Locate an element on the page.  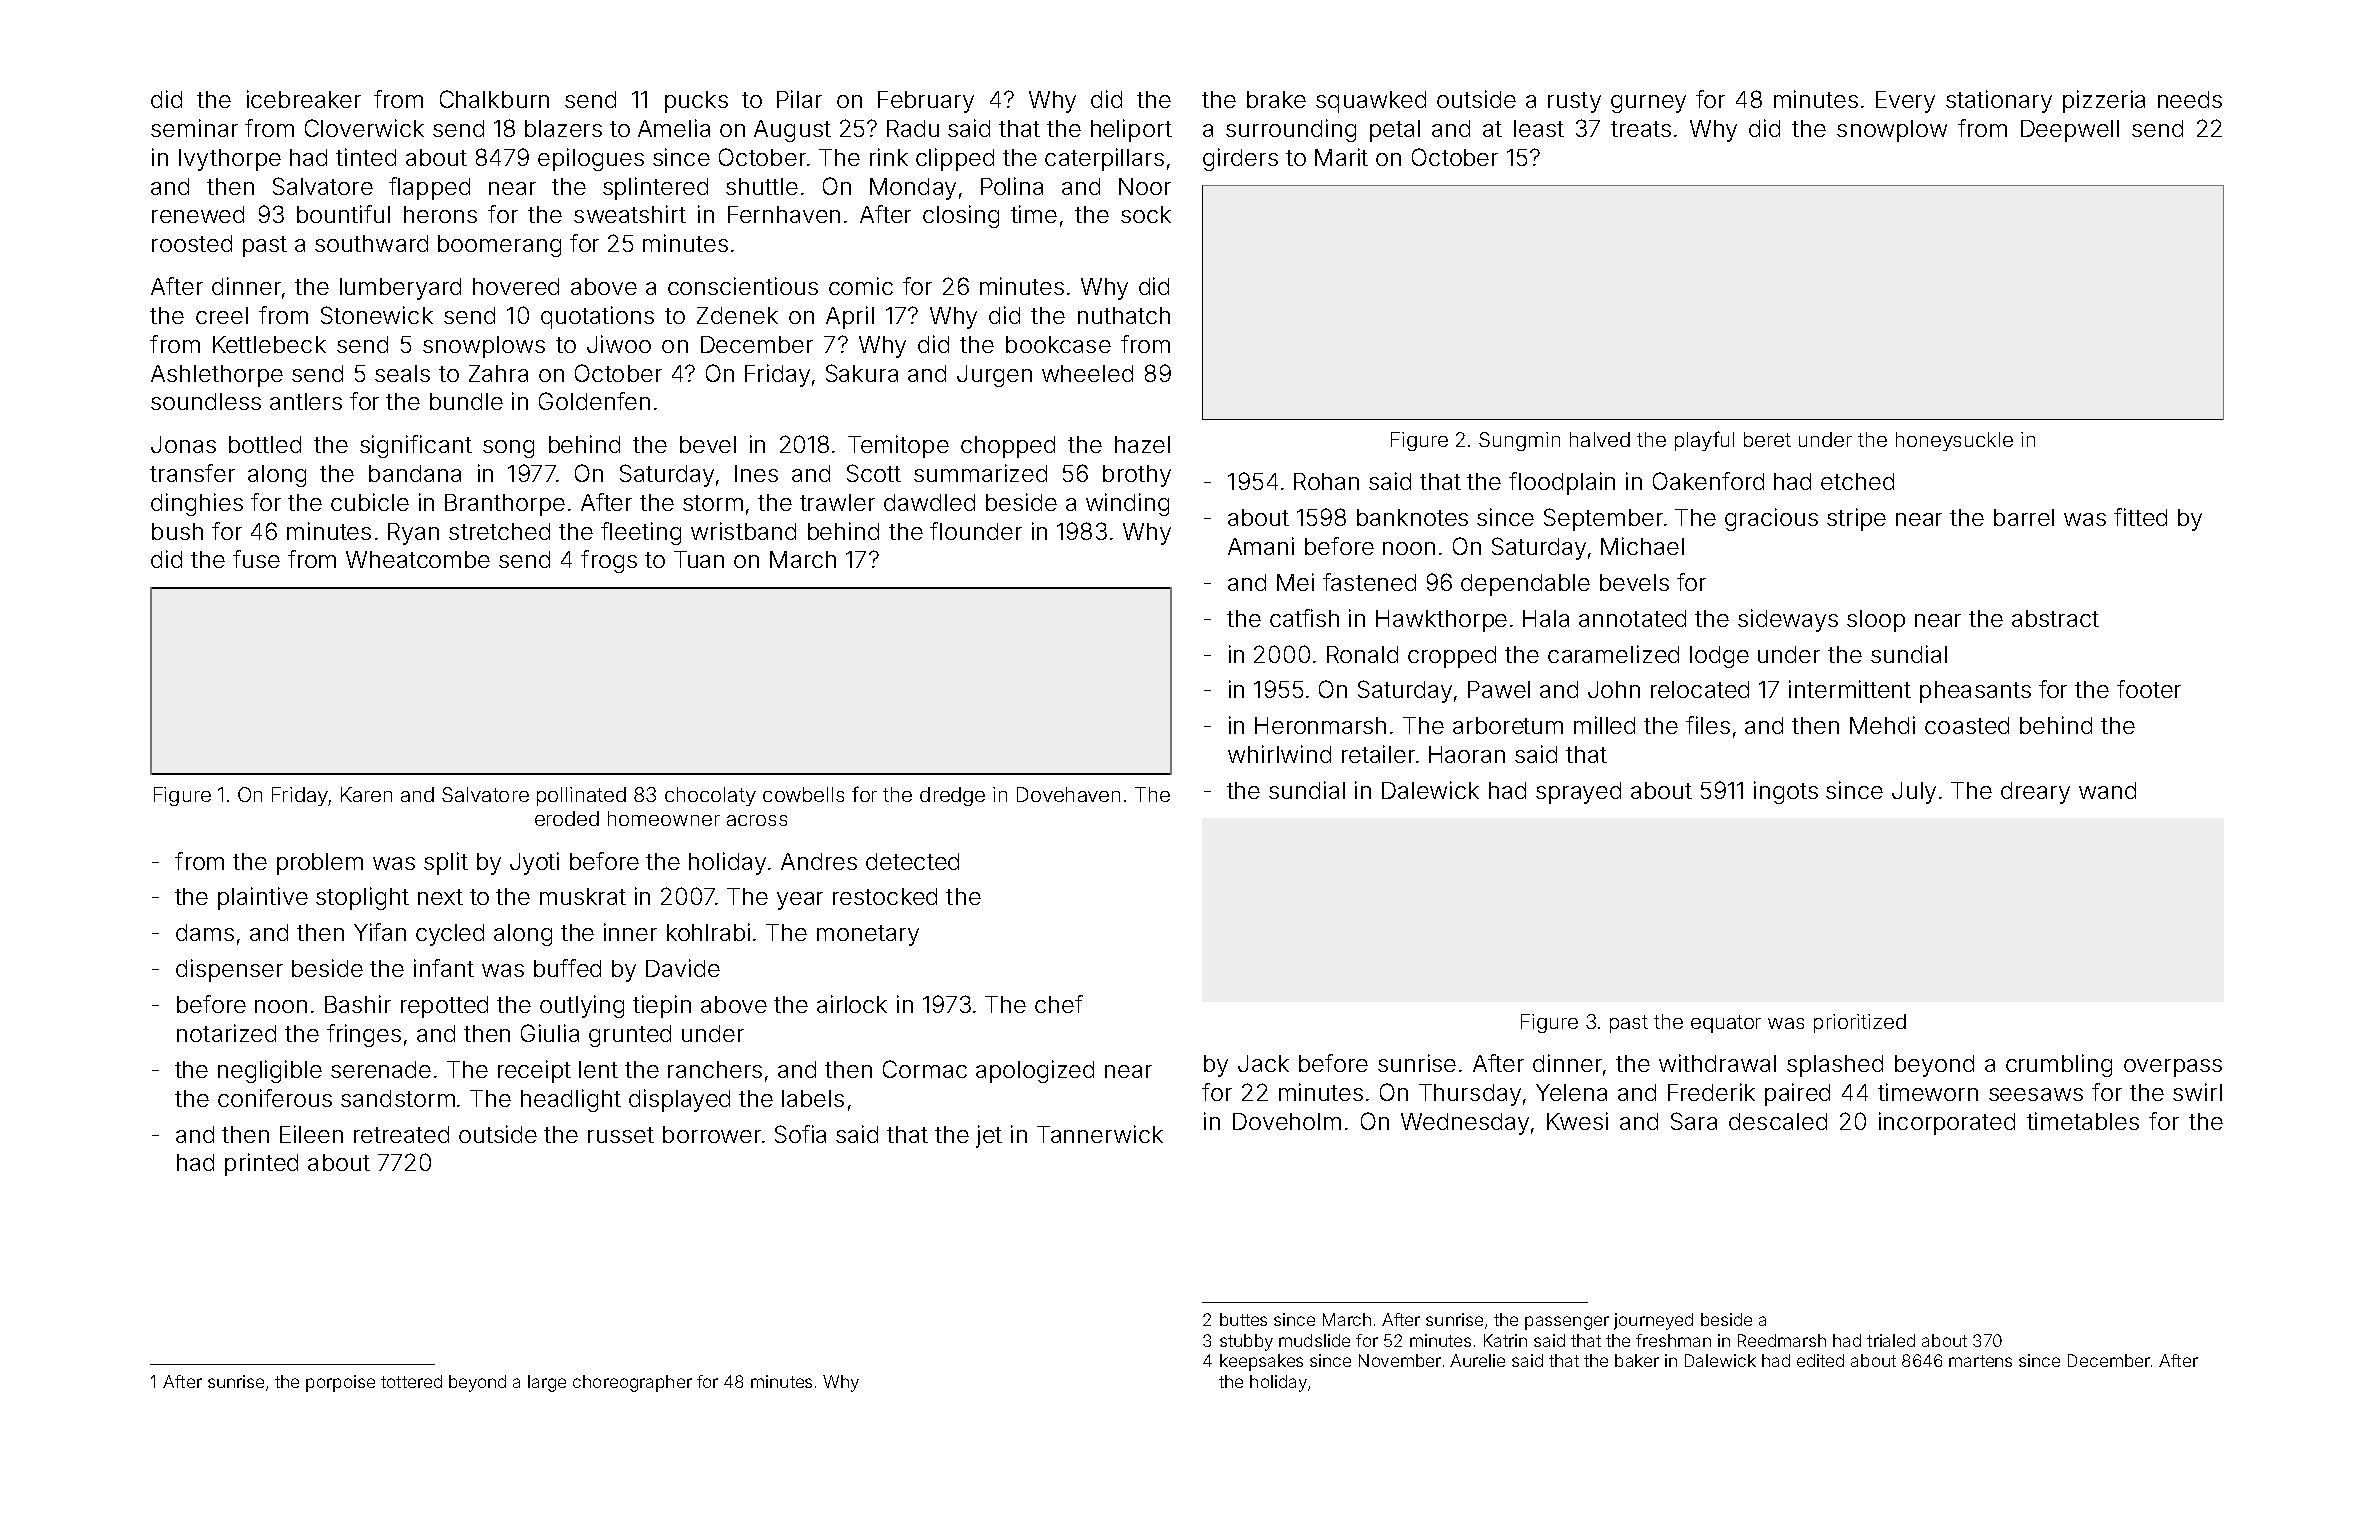
winding is located at coordinates (1127, 504).
